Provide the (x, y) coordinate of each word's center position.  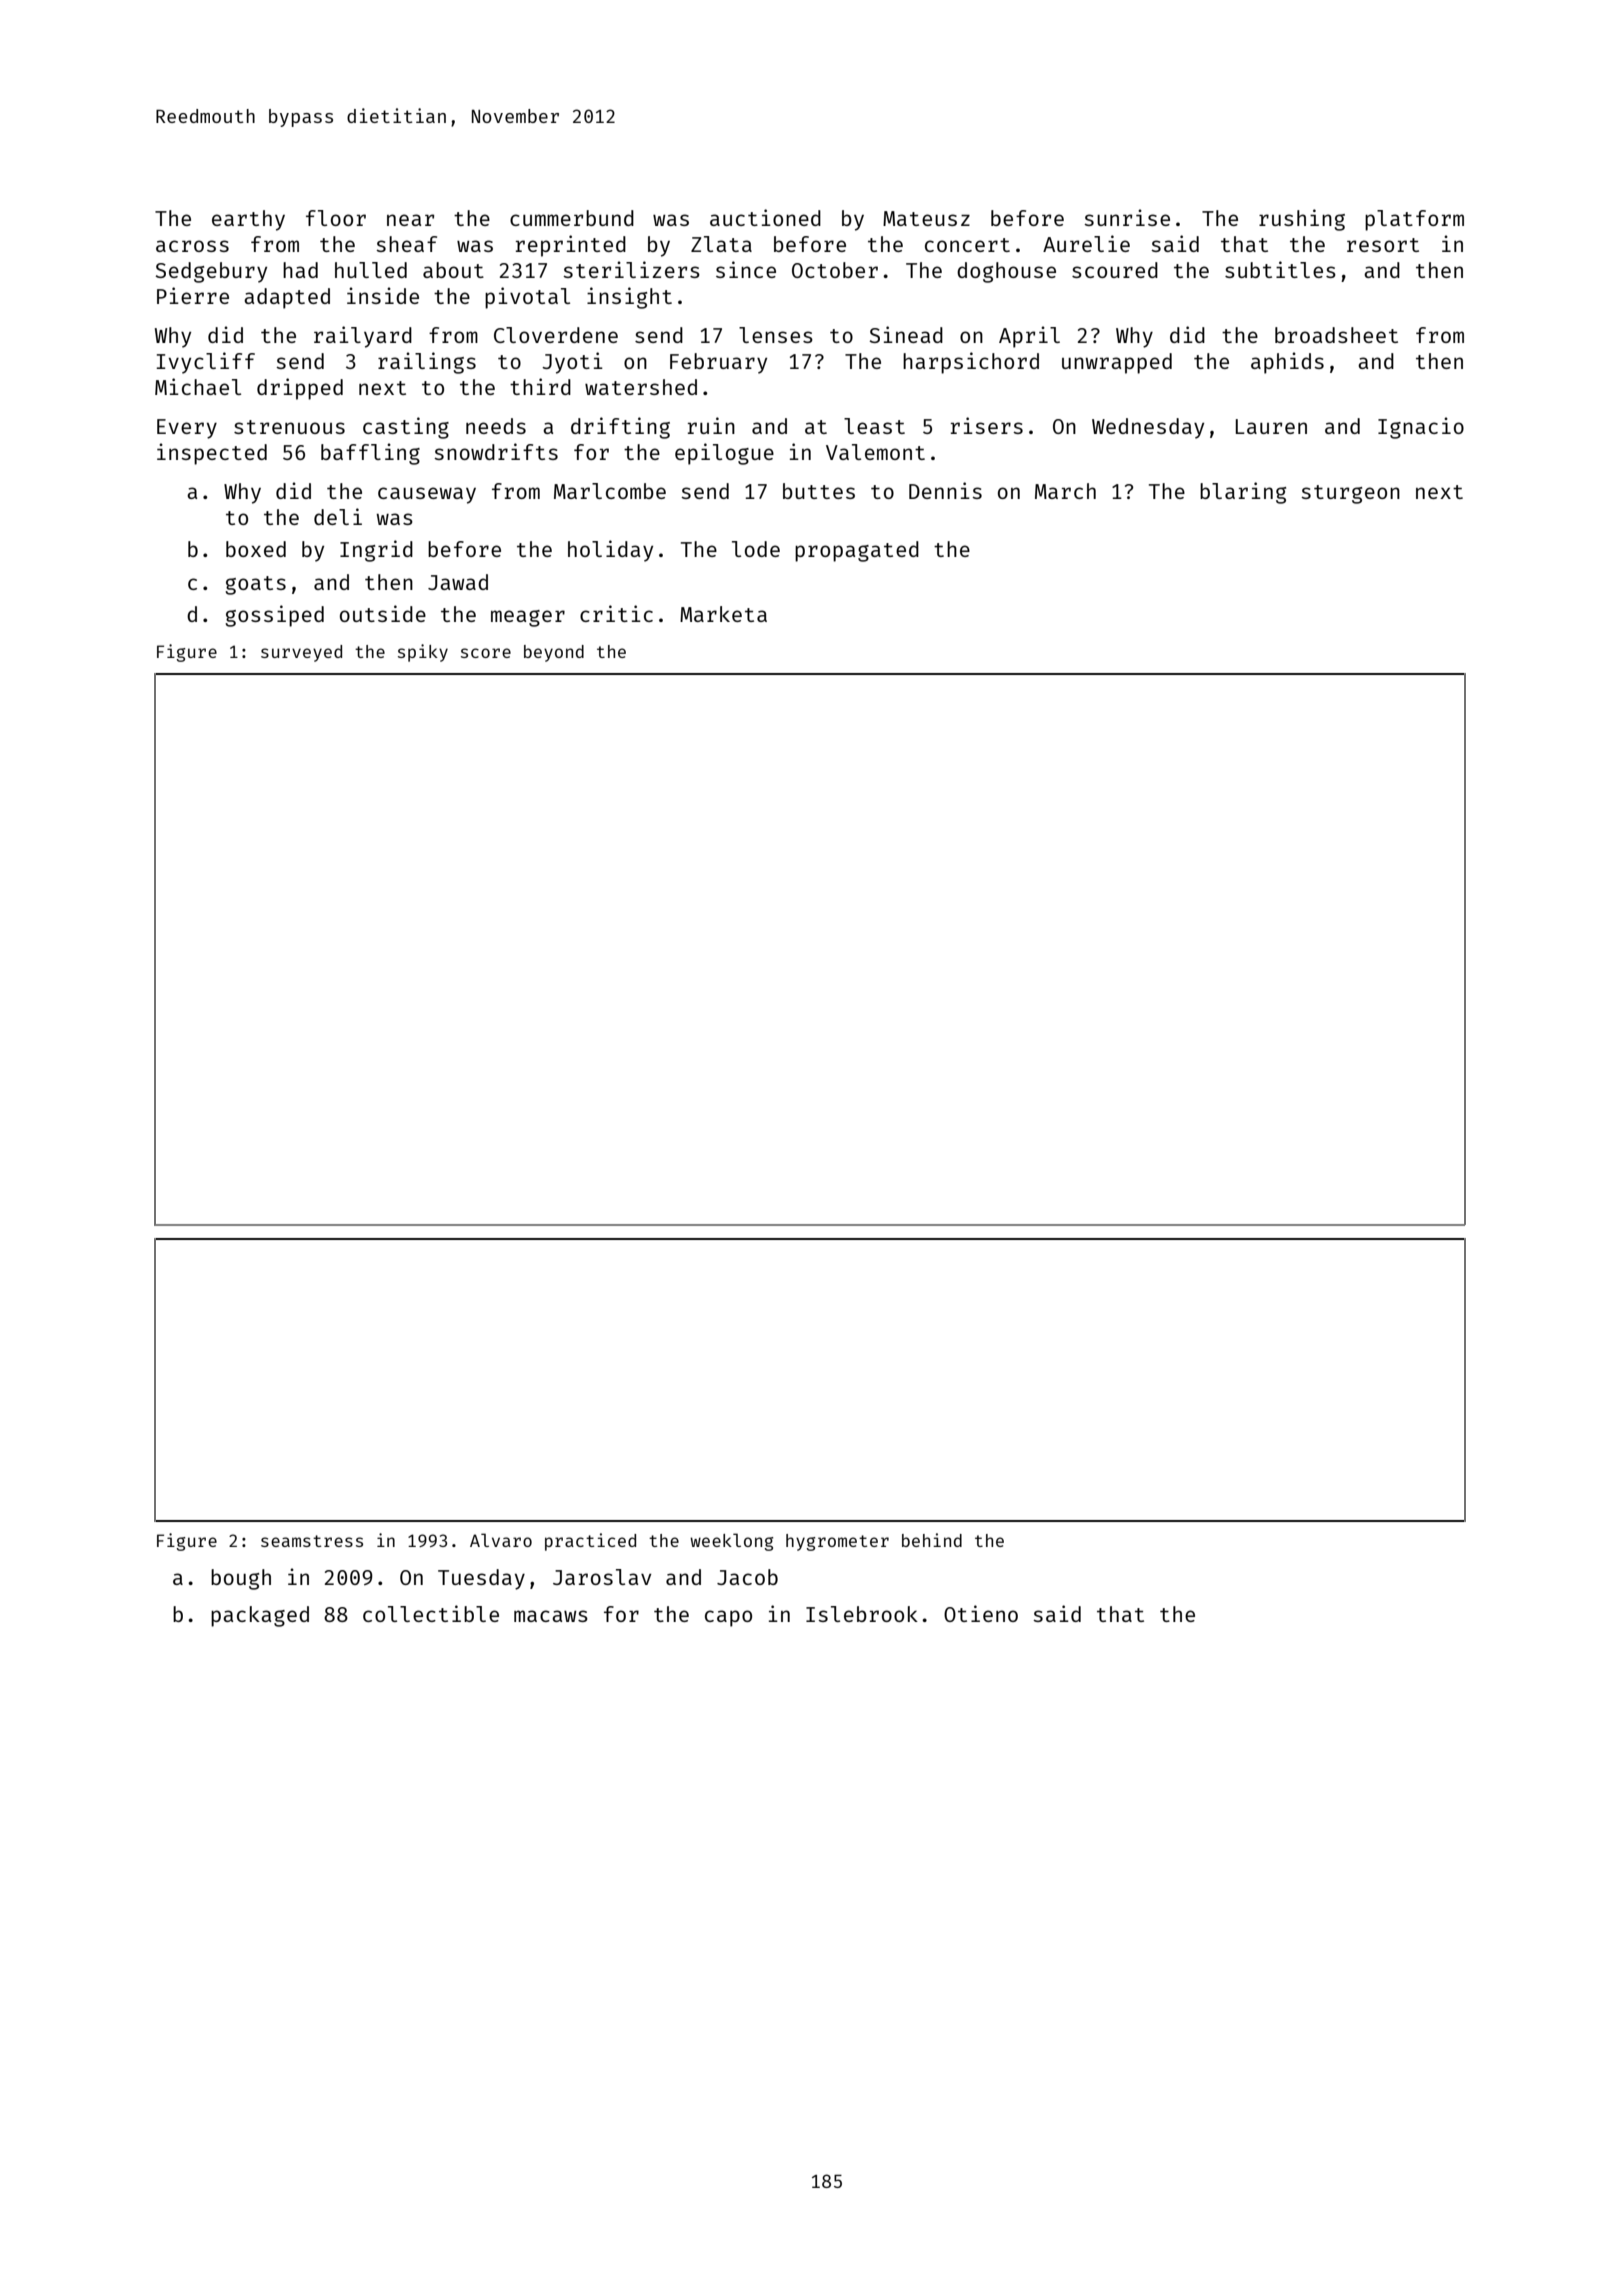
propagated (857, 551)
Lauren (1271, 426)
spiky (423, 653)
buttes (819, 491)
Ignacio (1421, 428)
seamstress (312, 1541)
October (835, 270)
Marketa (723, 614)
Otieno (981, 1613)
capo (728, 1618)
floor (336, 218)
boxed (256, 549)
